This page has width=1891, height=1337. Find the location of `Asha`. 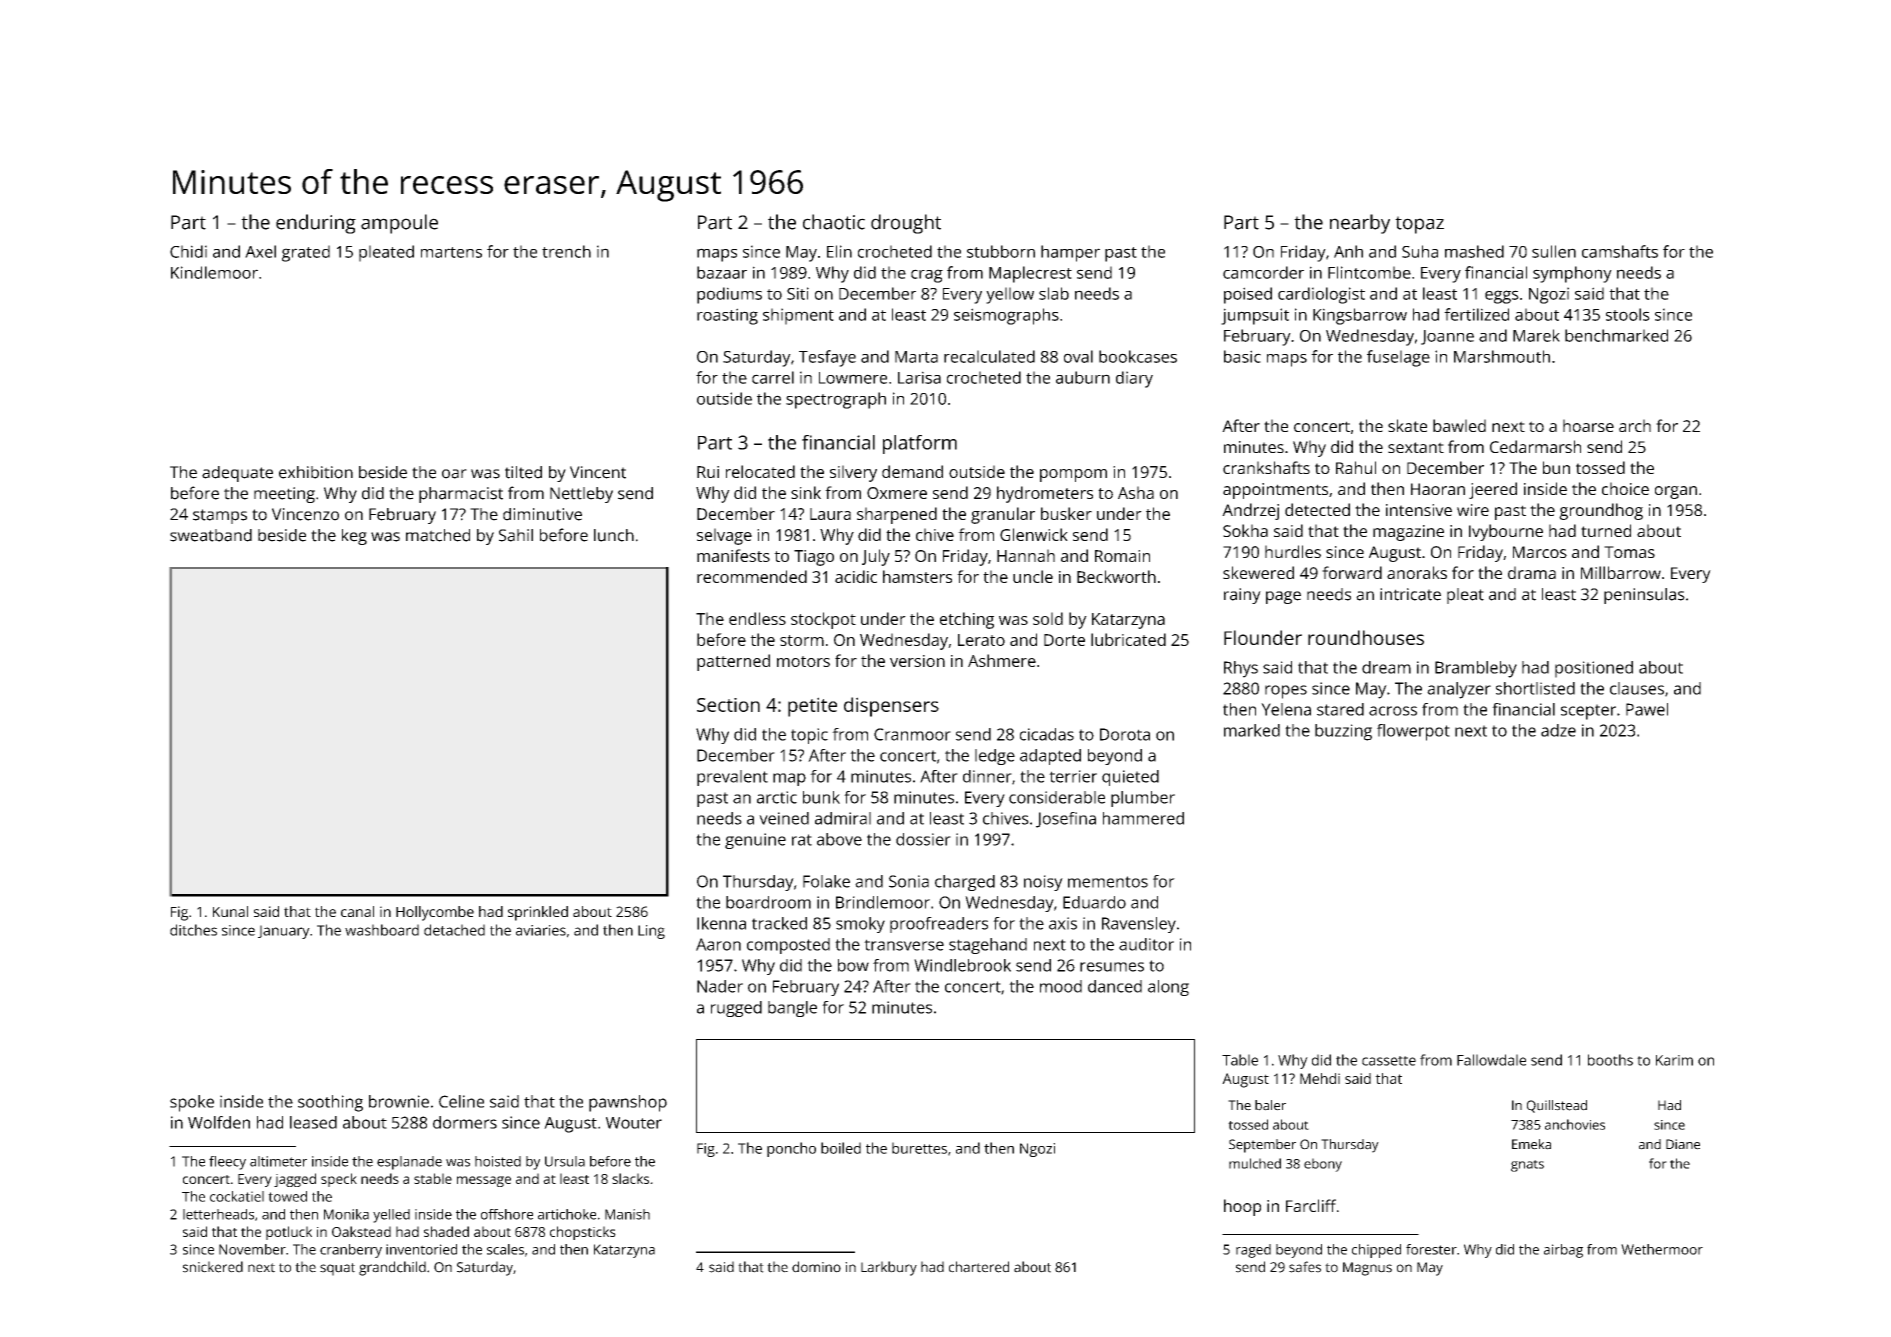

Asha is located at coordinates (1136, 492).
